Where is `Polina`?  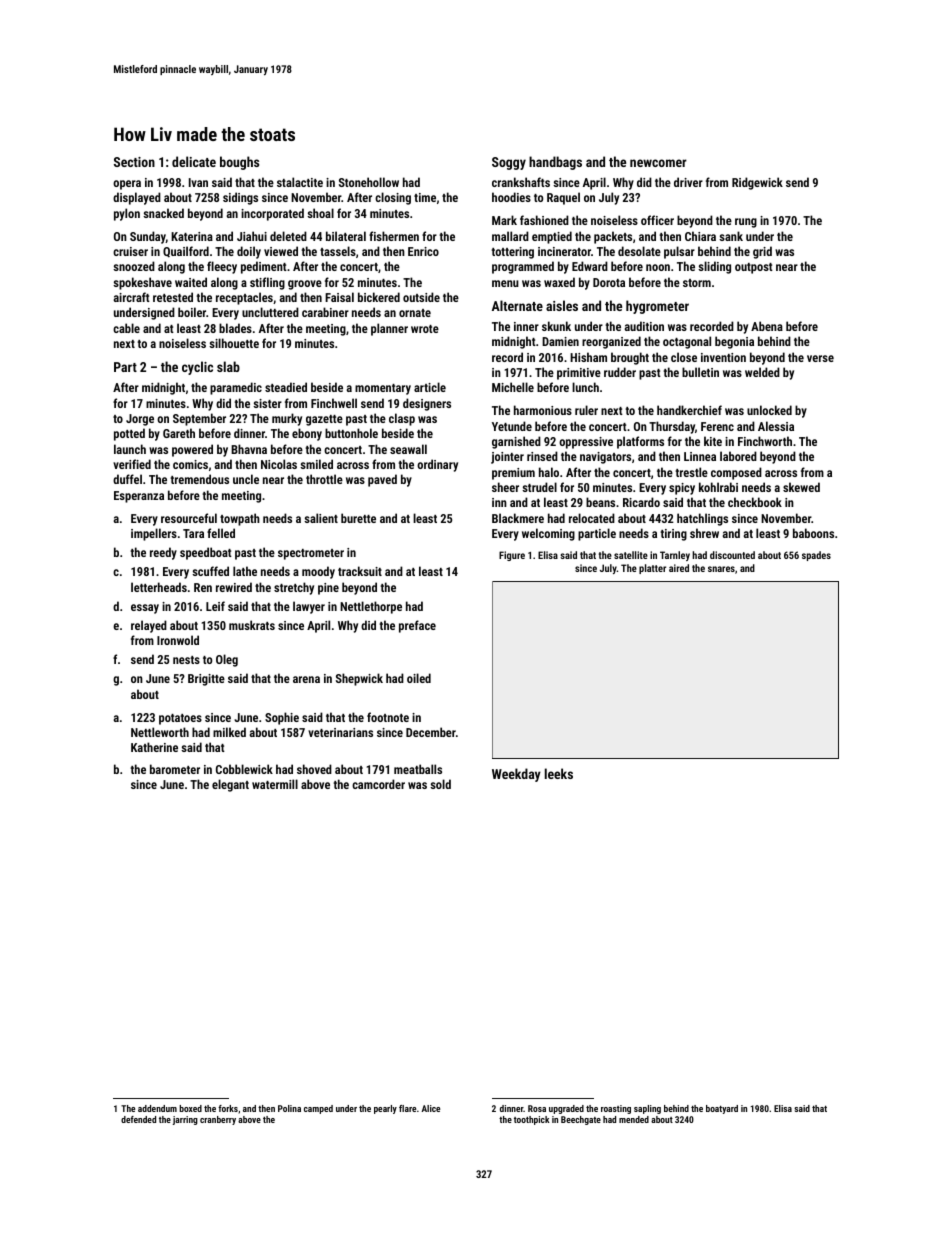 Polina is located at coordinates (289, 1108).
